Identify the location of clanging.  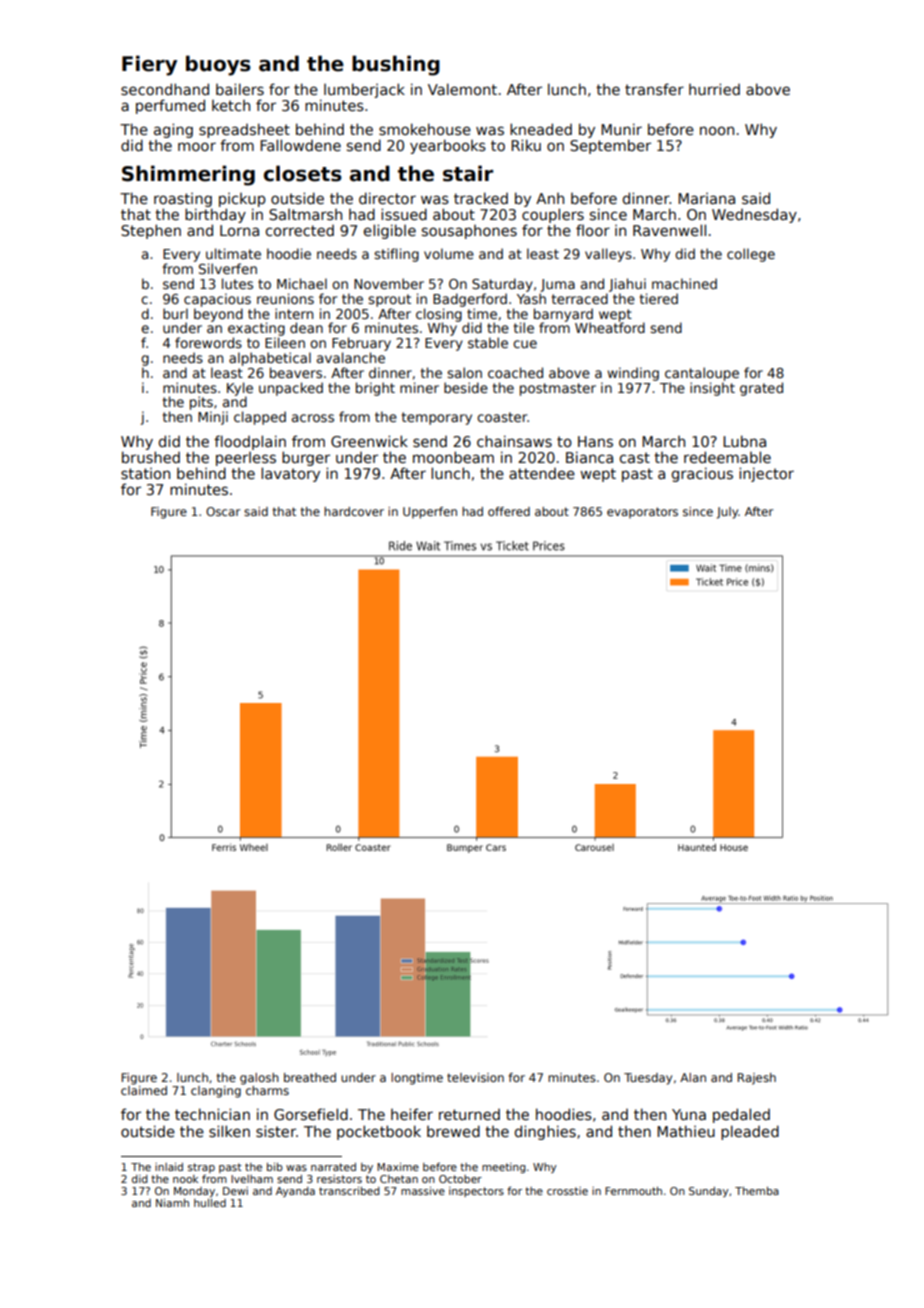
(216, 1092).
